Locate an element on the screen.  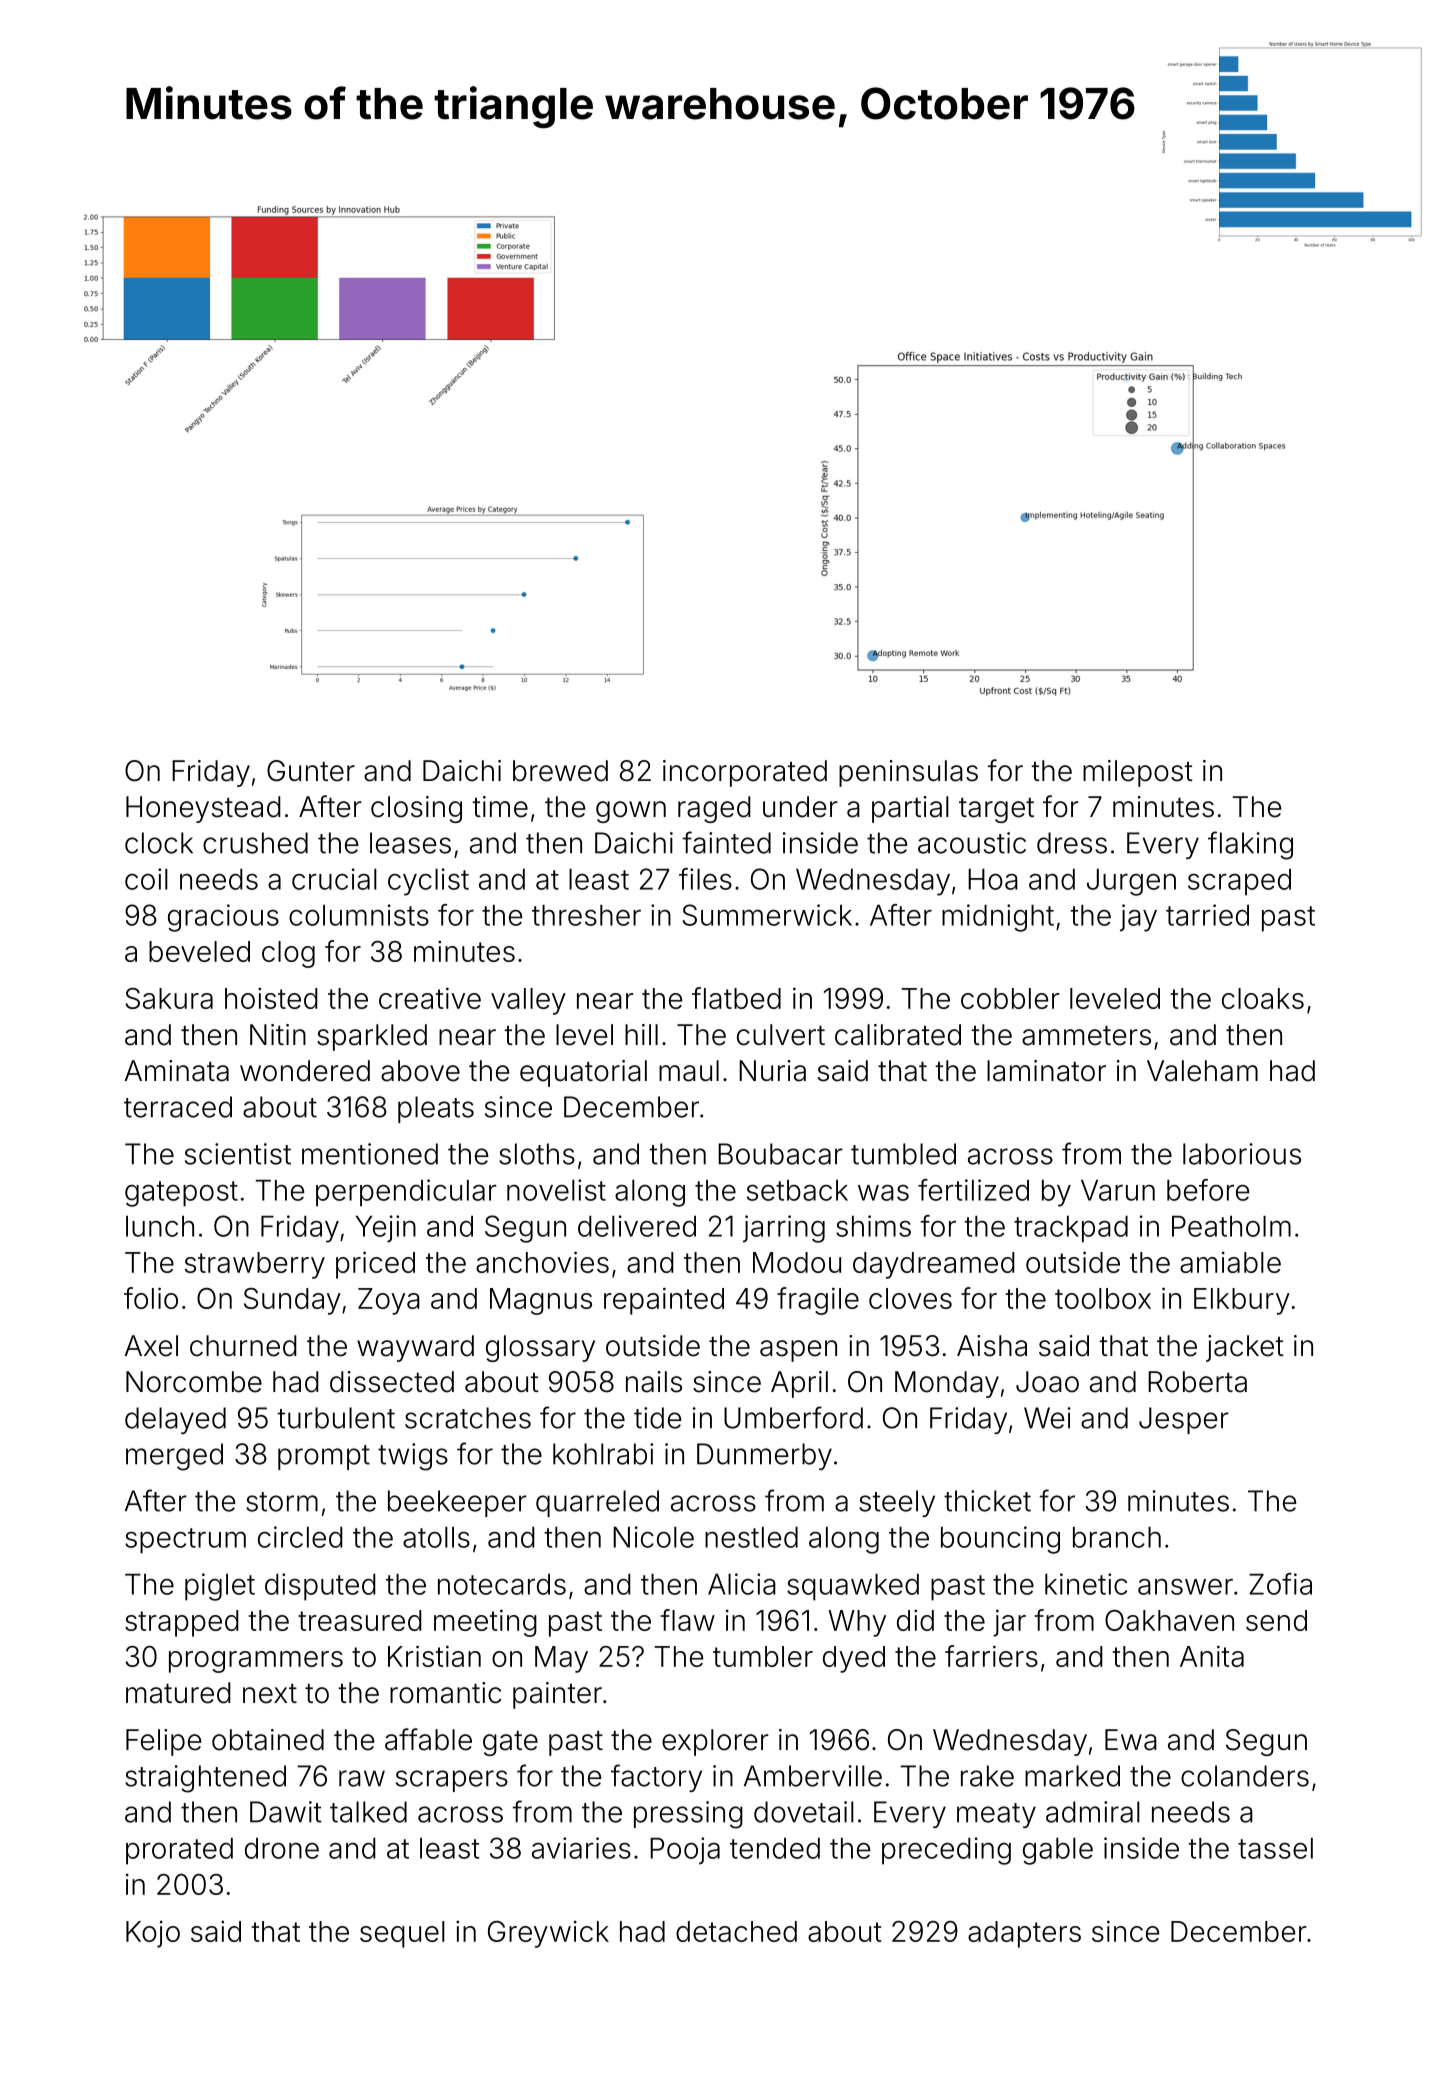
Aminata is located at coordinates (176, 1071).
